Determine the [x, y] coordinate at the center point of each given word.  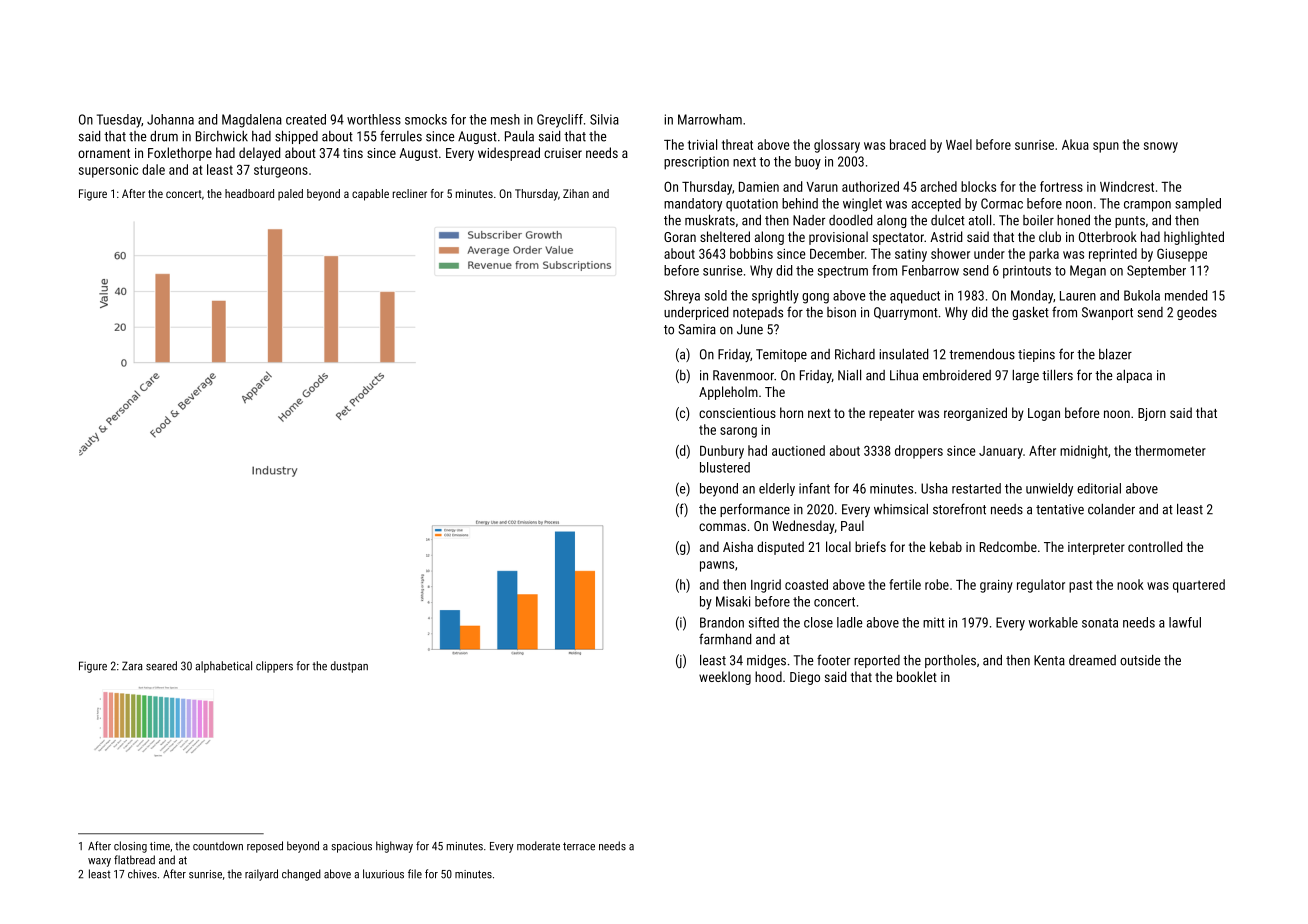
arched [939, 186]
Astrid [946, 236]
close [818, 622]
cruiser [563, 153]
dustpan [349, 667]
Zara [132, 666]
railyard [261, 875]
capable [370, 195]
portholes [950, 661]
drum [164, 136]
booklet [917, 676]
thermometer [1170, 450]
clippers [274, 667]
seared [161, 666]
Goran [680, 237]
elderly [777, 489]
